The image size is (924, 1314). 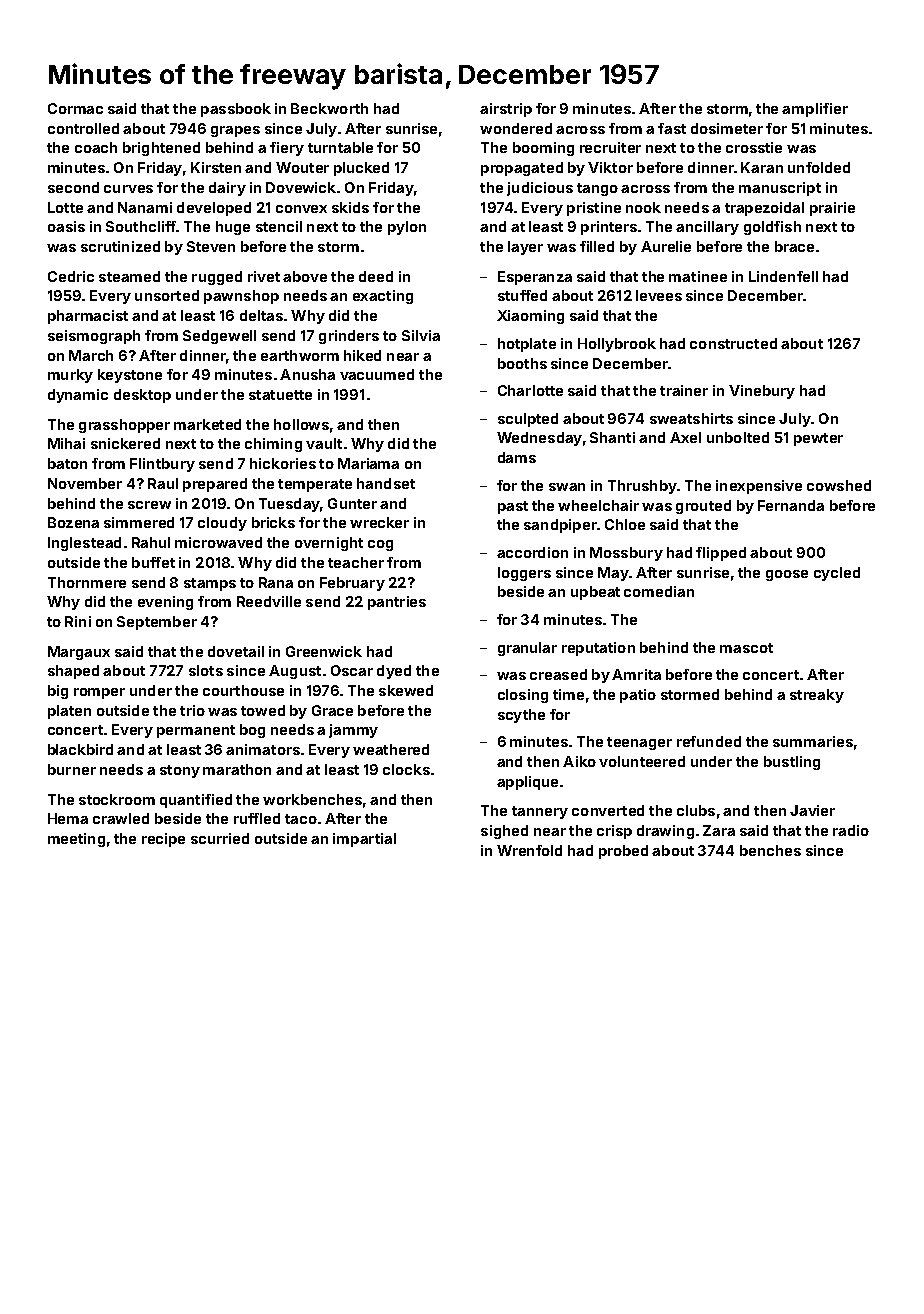 What do you see at coordinates (364, 840) in the screenshot?
I see `impartial` at bounding box center [364, 840].
